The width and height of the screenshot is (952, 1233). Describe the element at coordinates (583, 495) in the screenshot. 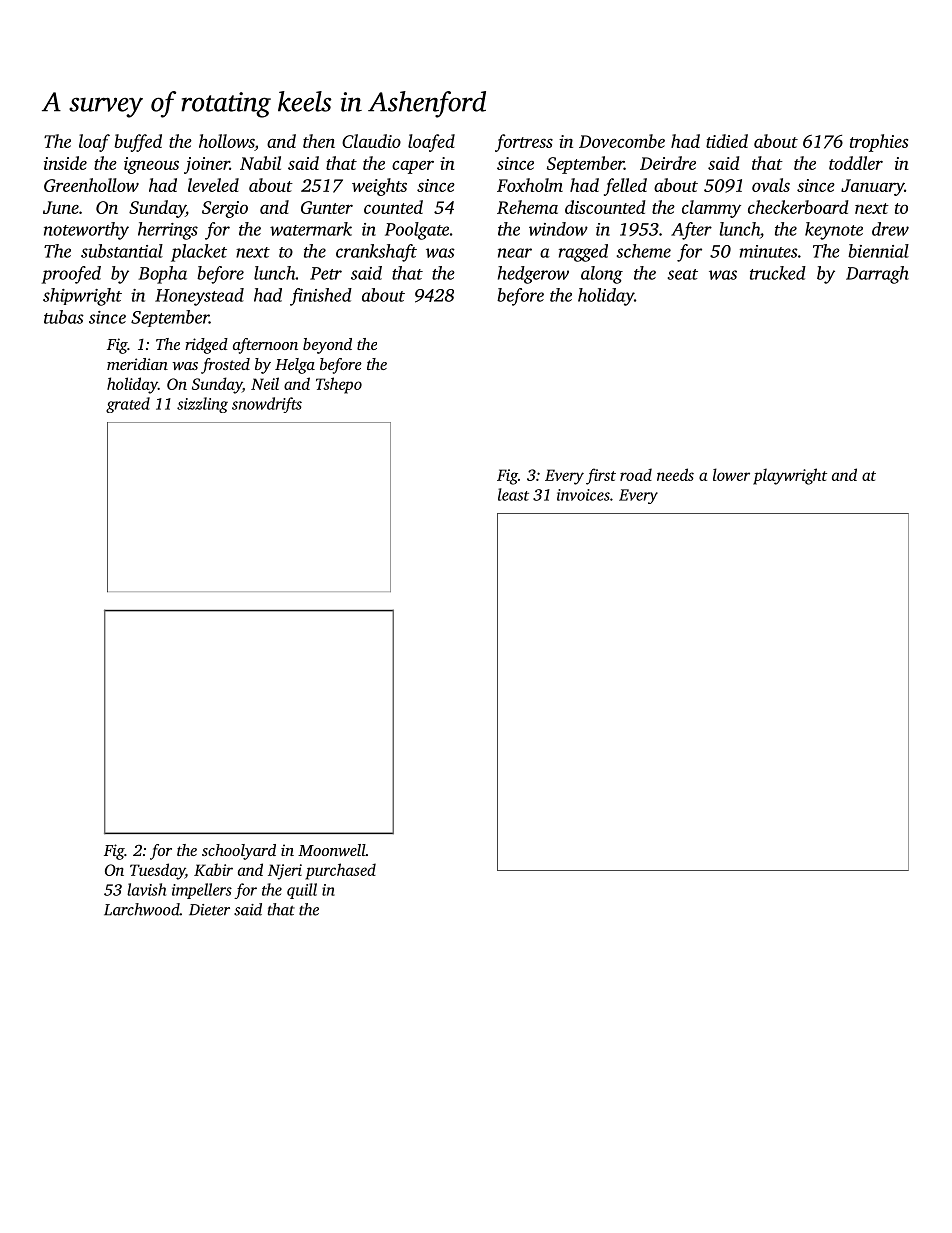

I see `invoices` at that location.
